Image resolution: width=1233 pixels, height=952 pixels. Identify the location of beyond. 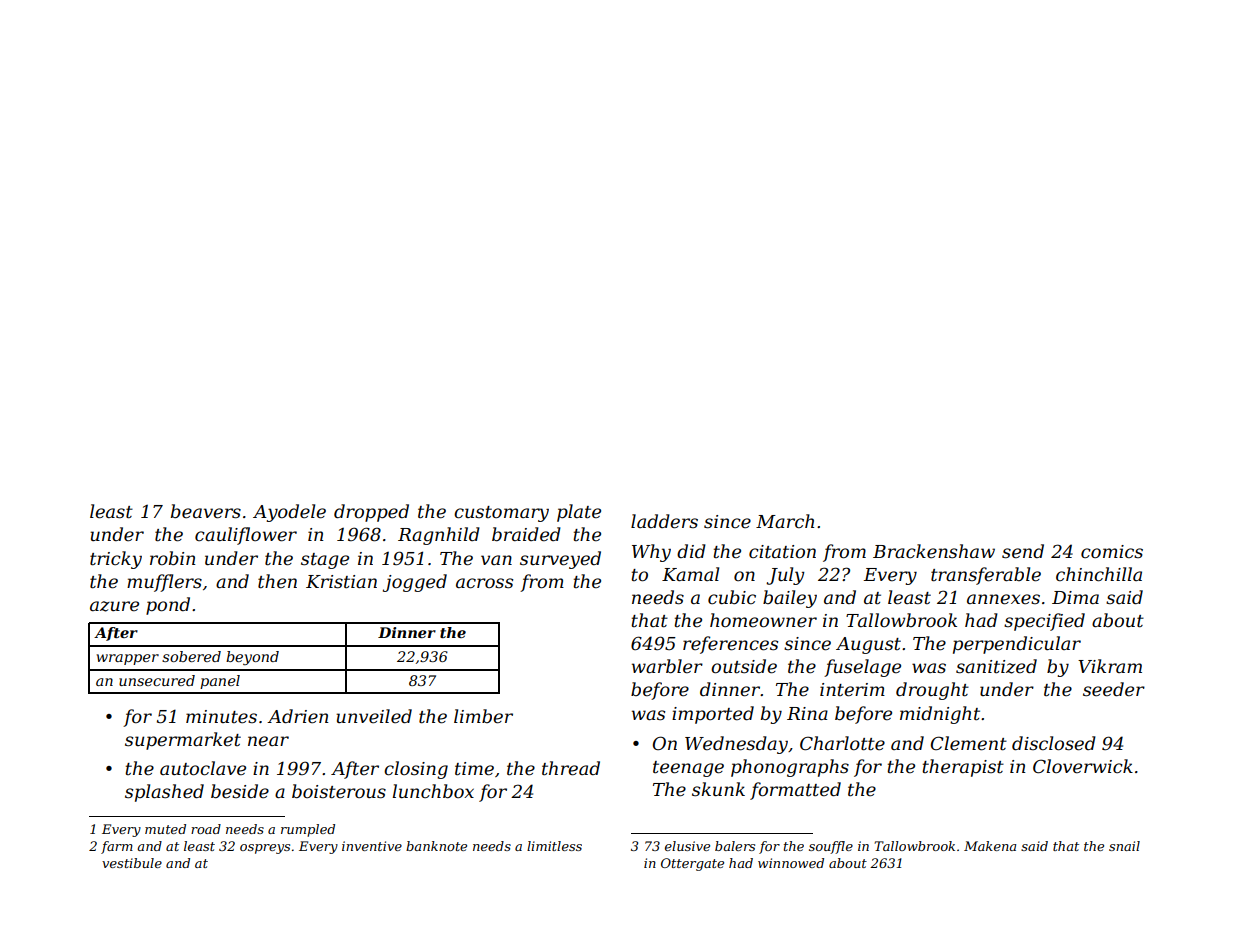
(252, 658).
